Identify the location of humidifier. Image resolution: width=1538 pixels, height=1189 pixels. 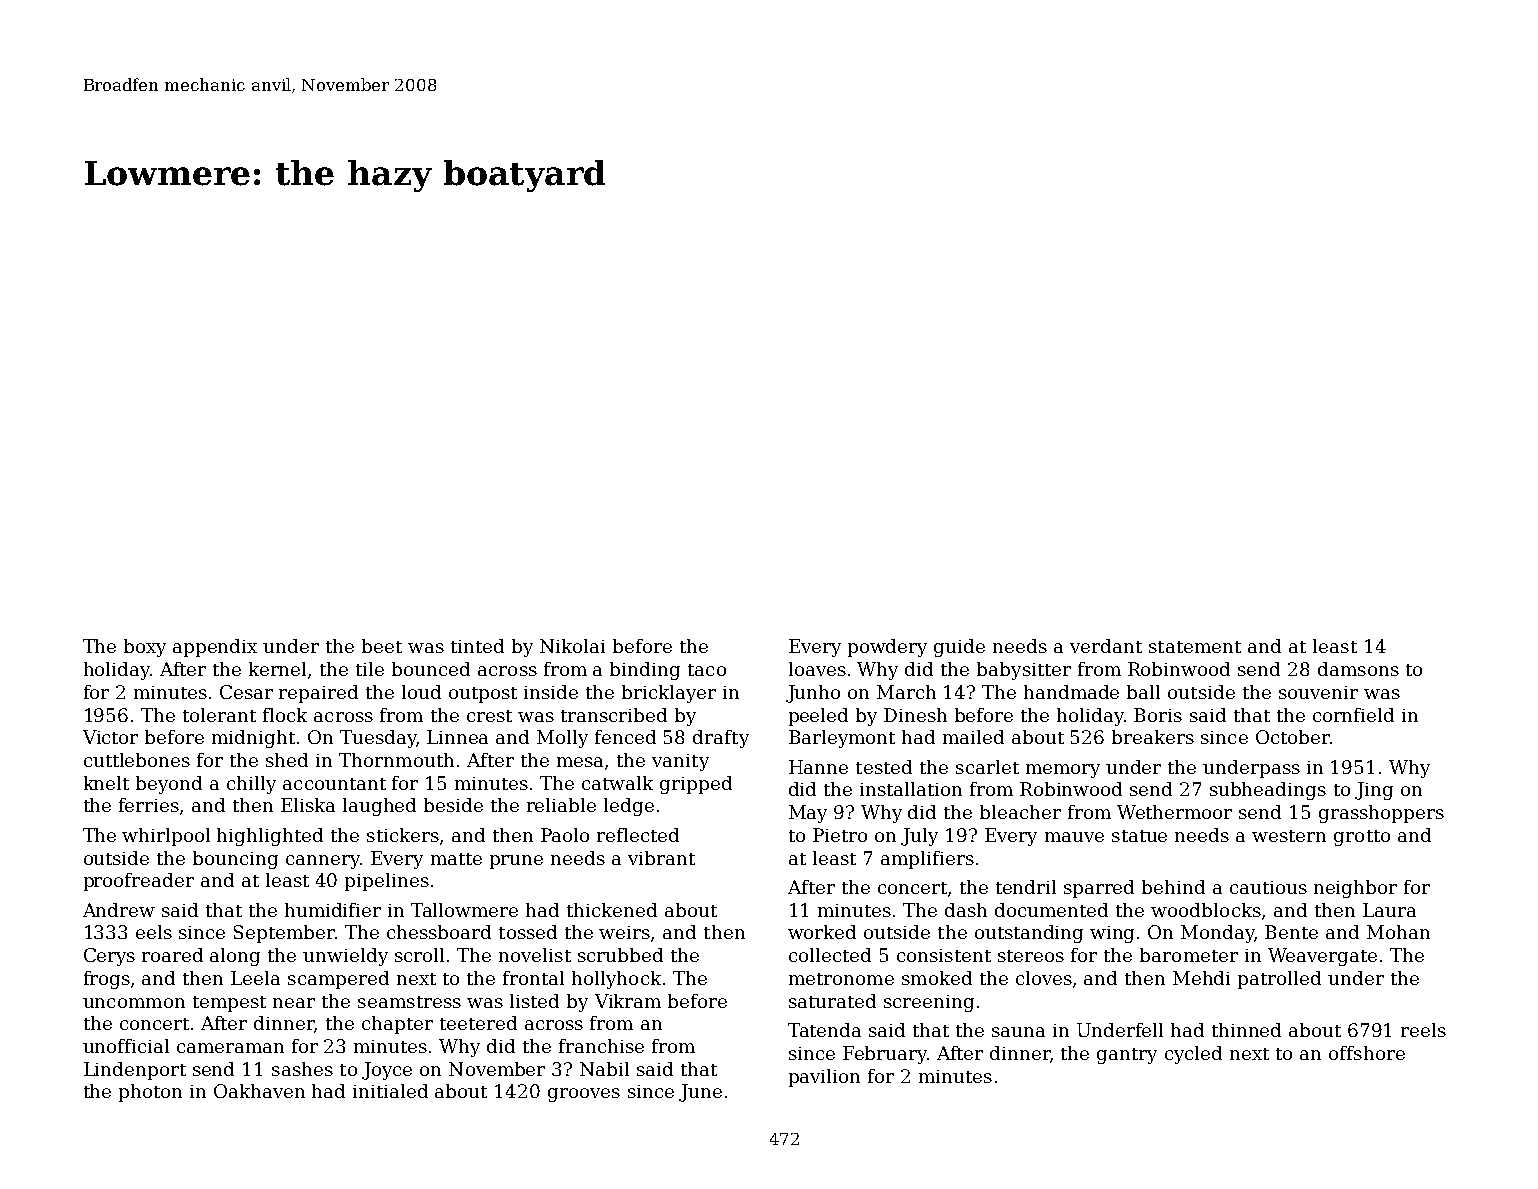
(333, 910).
